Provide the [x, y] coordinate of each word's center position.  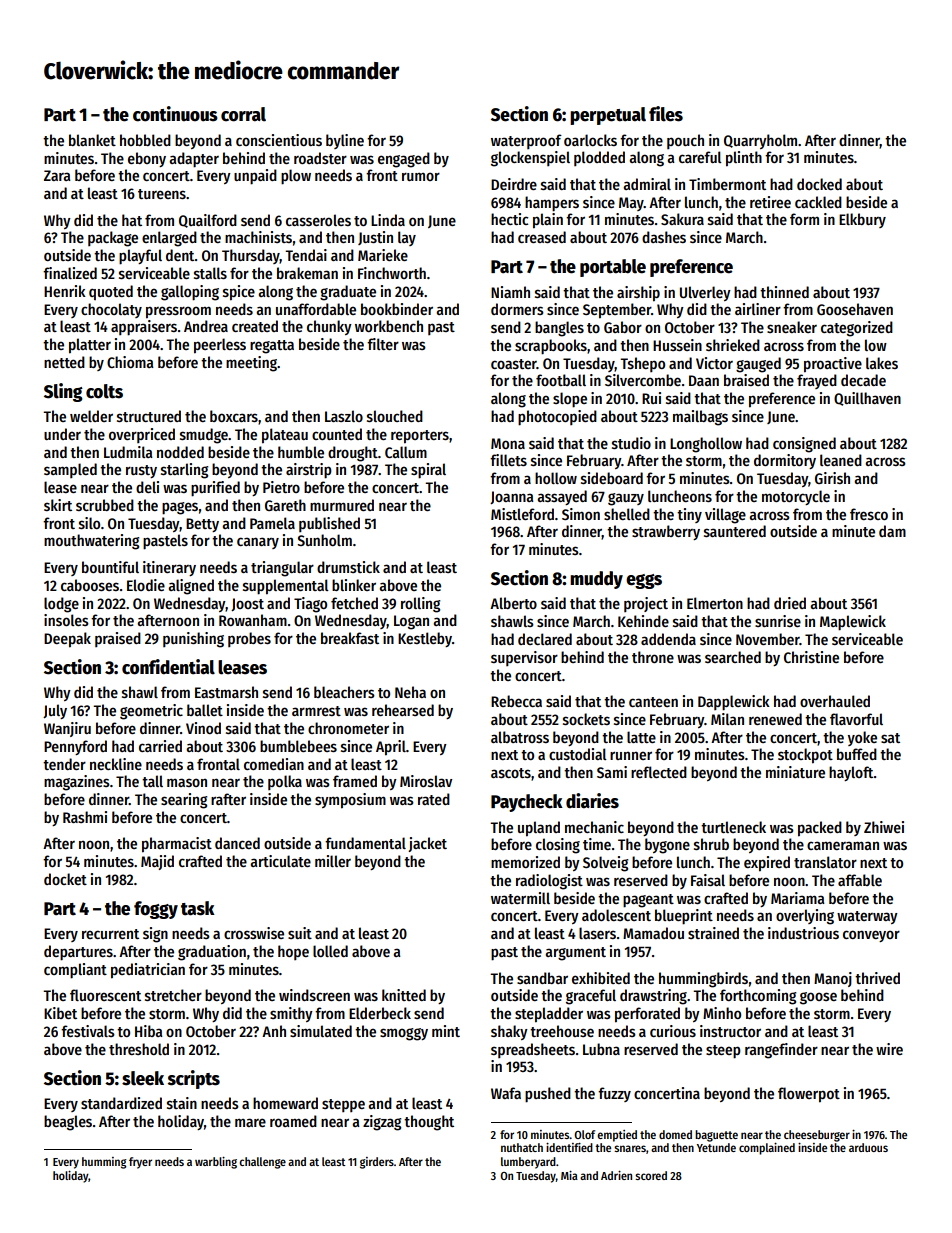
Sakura [682, 219]
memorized [525, 862]
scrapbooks [551, 347]
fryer [140, 1163]
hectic [509, 219]
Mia [569, 1175]
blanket [92, 140]
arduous [868, 1147]
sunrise [778, 621]
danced [237, 843]
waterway [867, 917]
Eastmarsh [226, 692]
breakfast [350, 638]
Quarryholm [760, 141]
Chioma [130, 362]
